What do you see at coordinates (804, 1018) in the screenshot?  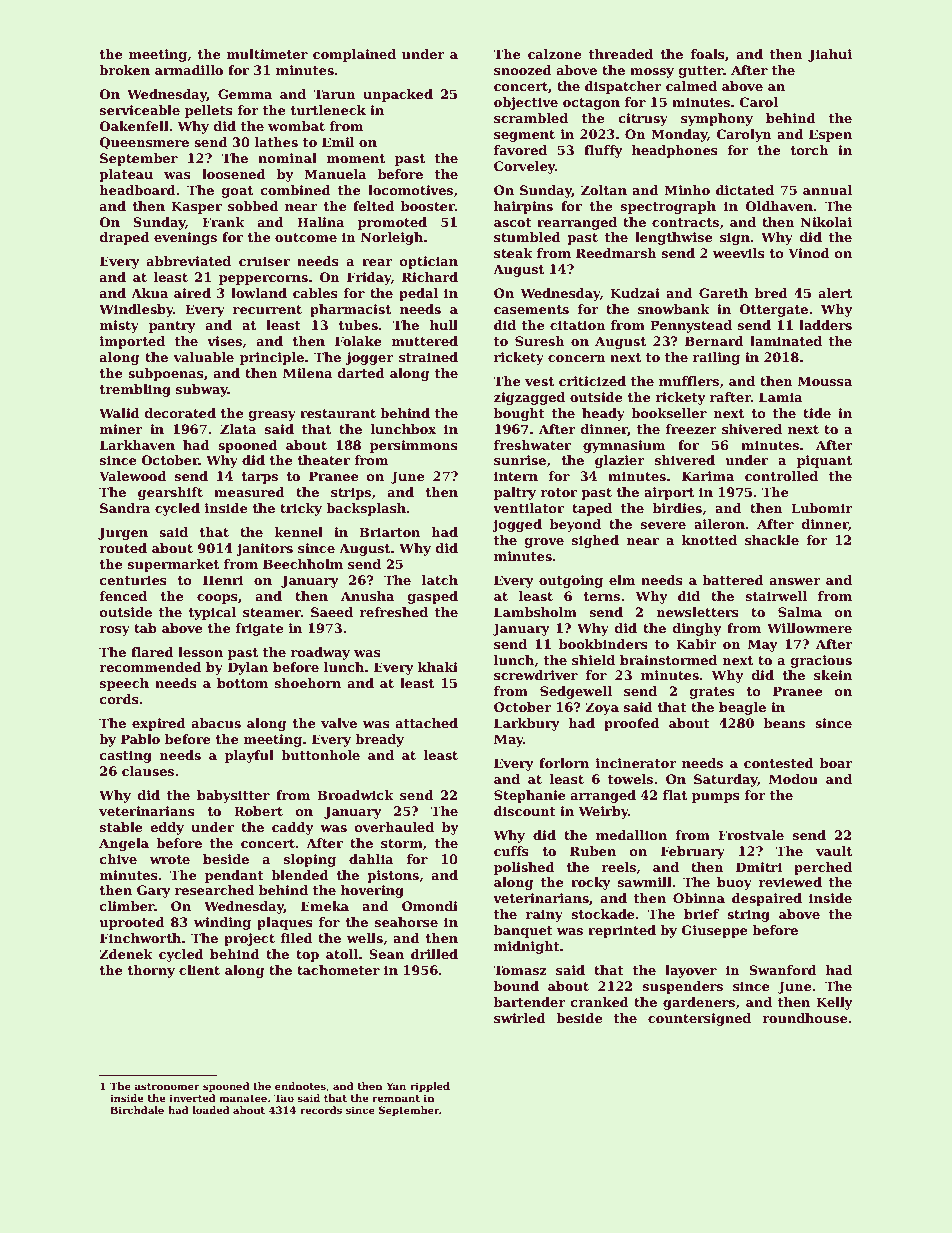 I see `roundhouse` at bounding box center [804, 1018].
